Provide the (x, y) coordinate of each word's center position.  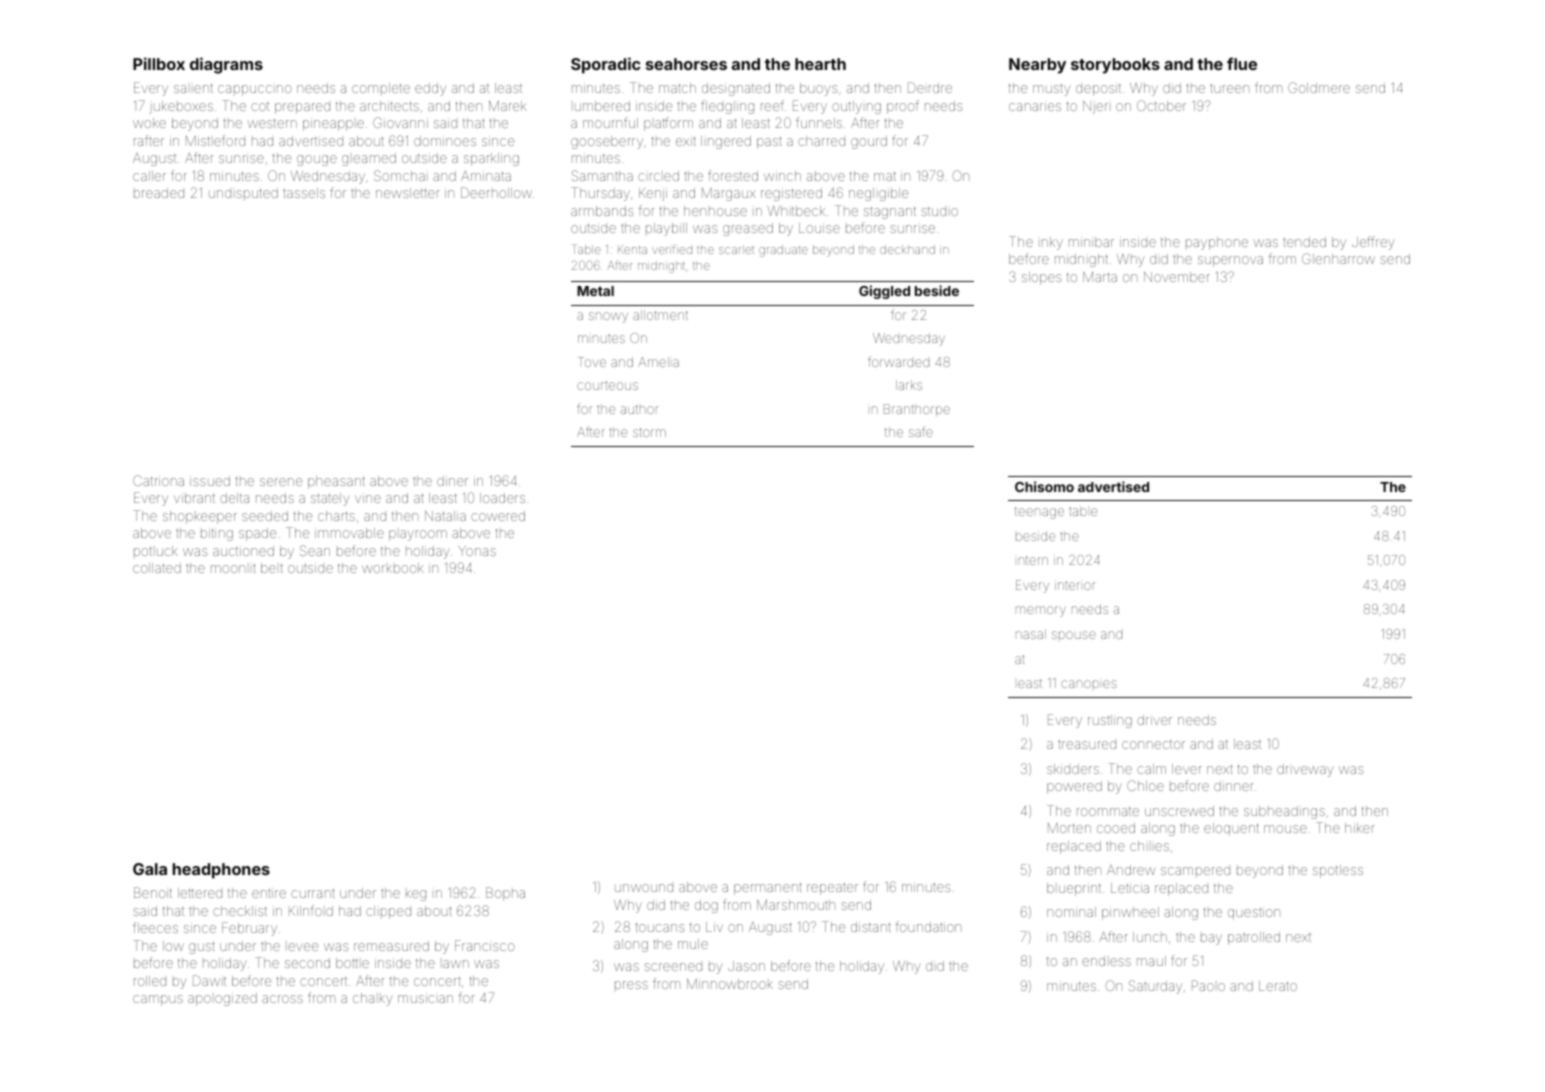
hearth (820, 64)
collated (157, 568)
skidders (1073, 769)
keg (416, 895)
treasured (1087, 744)
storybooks (1115, 66)
